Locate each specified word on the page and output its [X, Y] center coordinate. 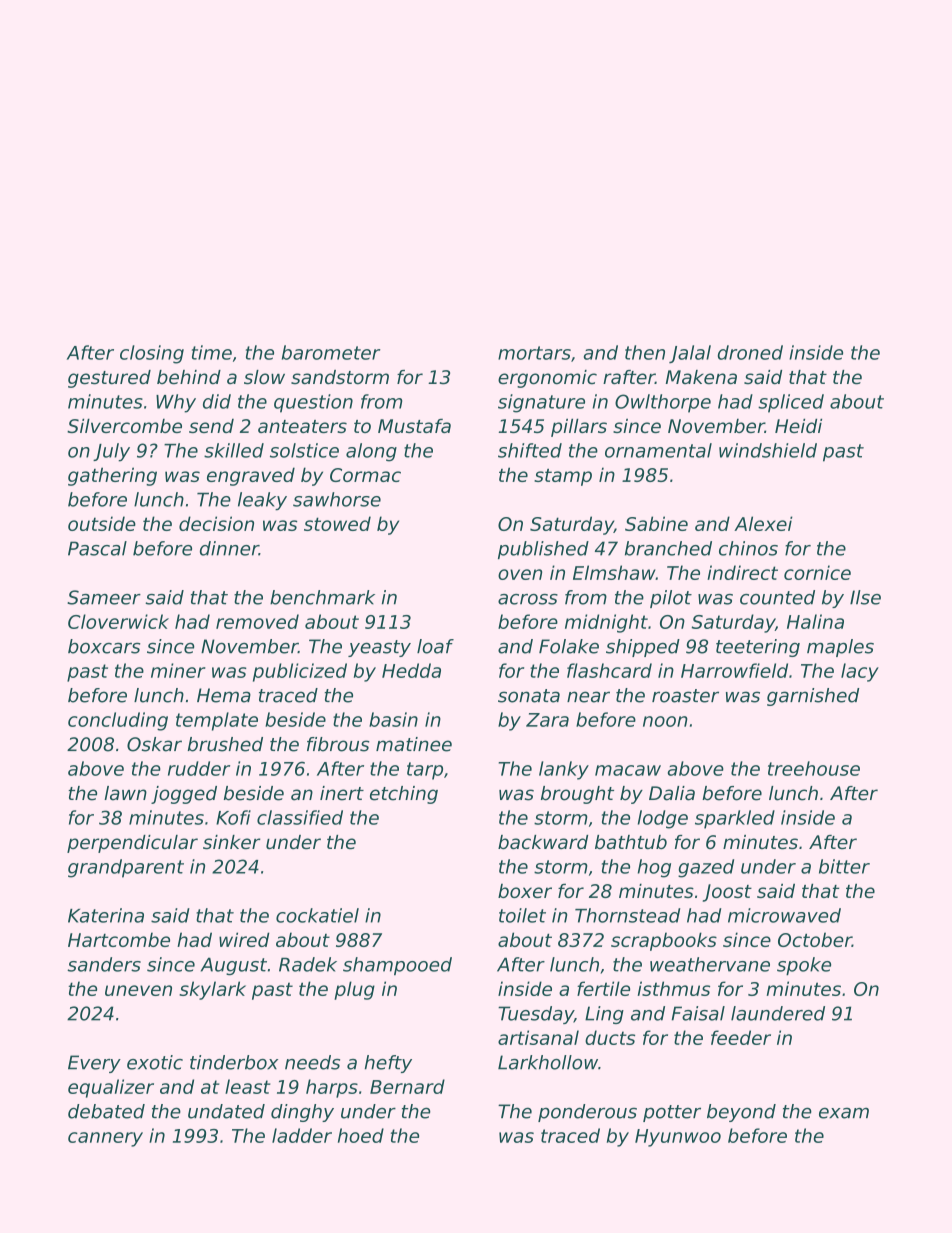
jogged [184, 795]
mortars [534, 353]
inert [342, 793]
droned [750, 352]
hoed [361, 1135]
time [212, 352]
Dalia [672, 793]
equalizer [111, 1088]
